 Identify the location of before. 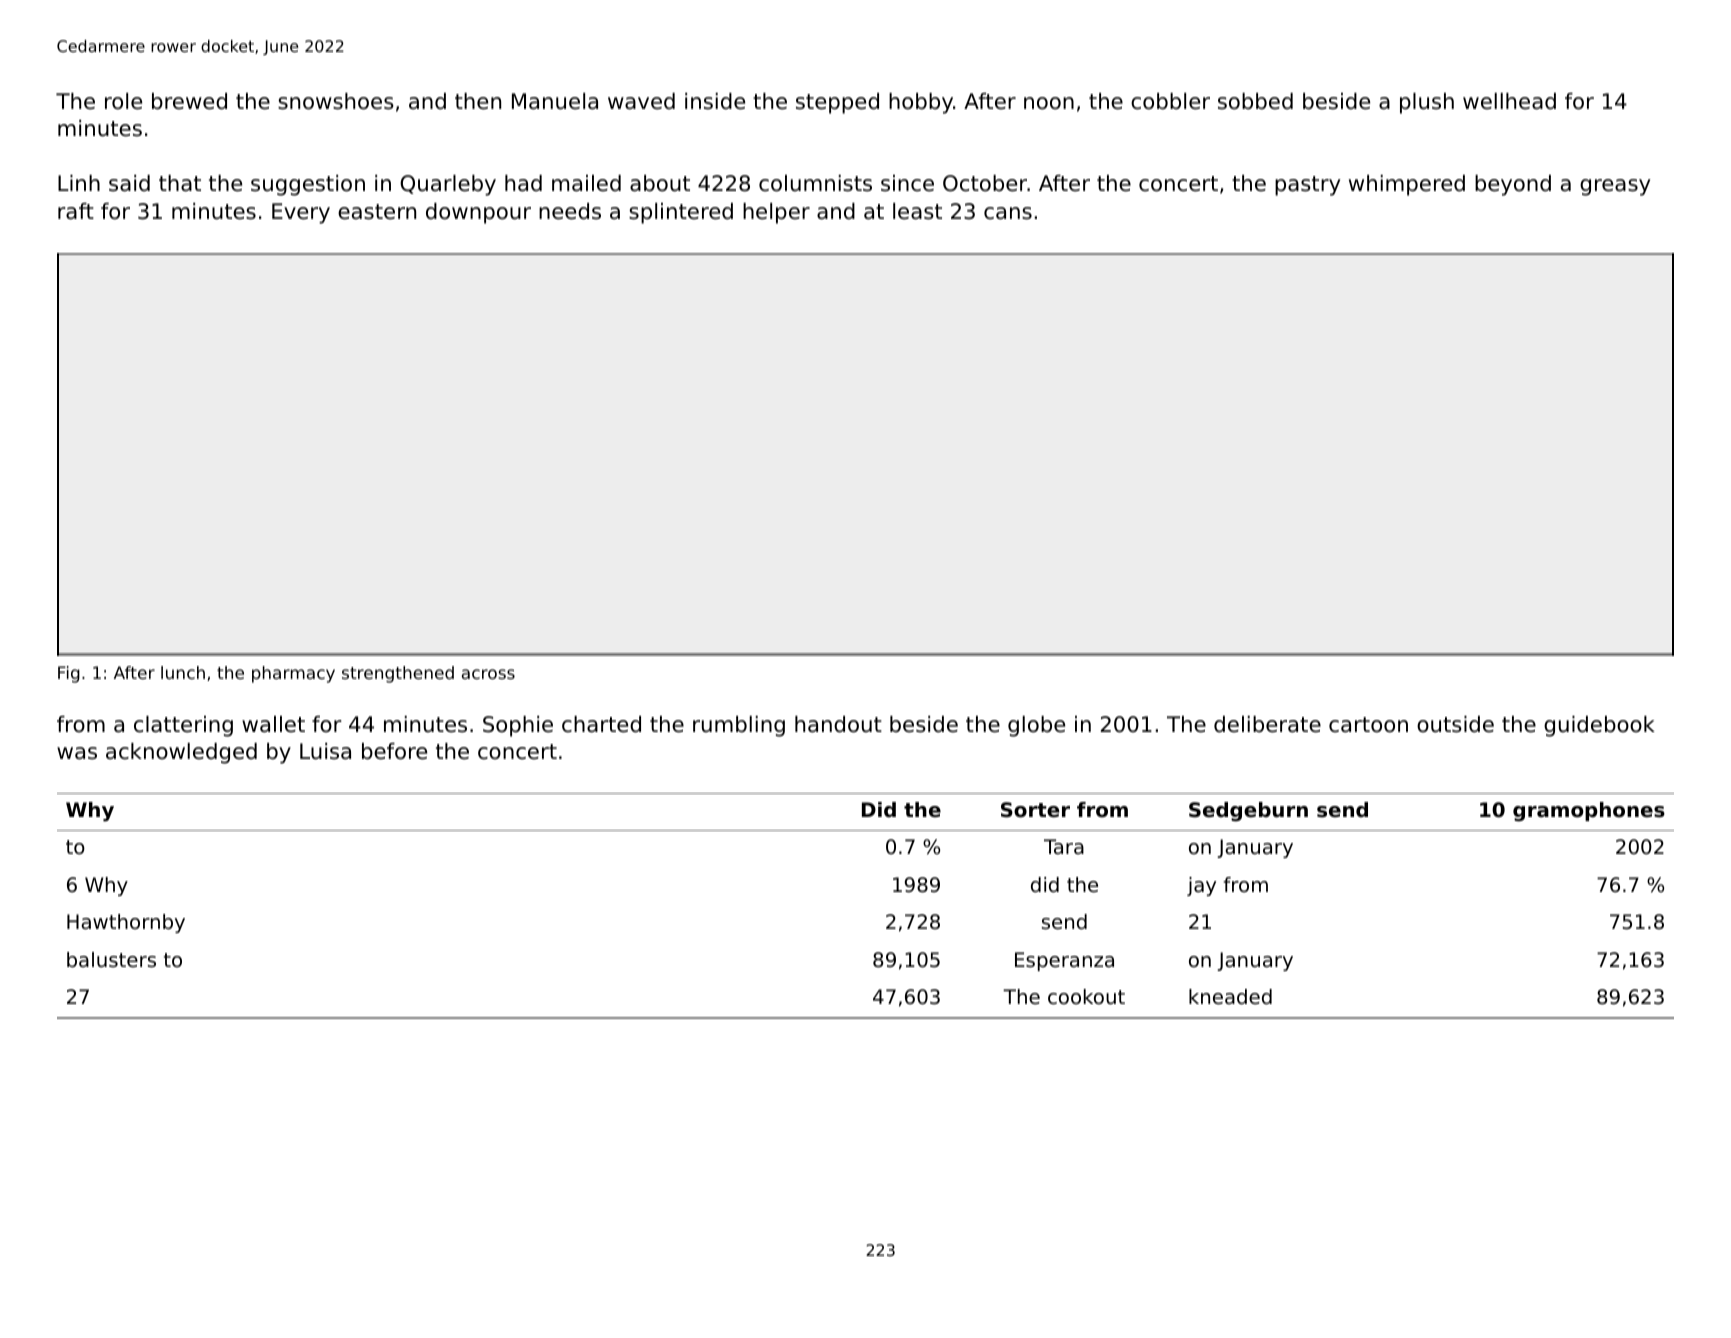
(394, 751).
